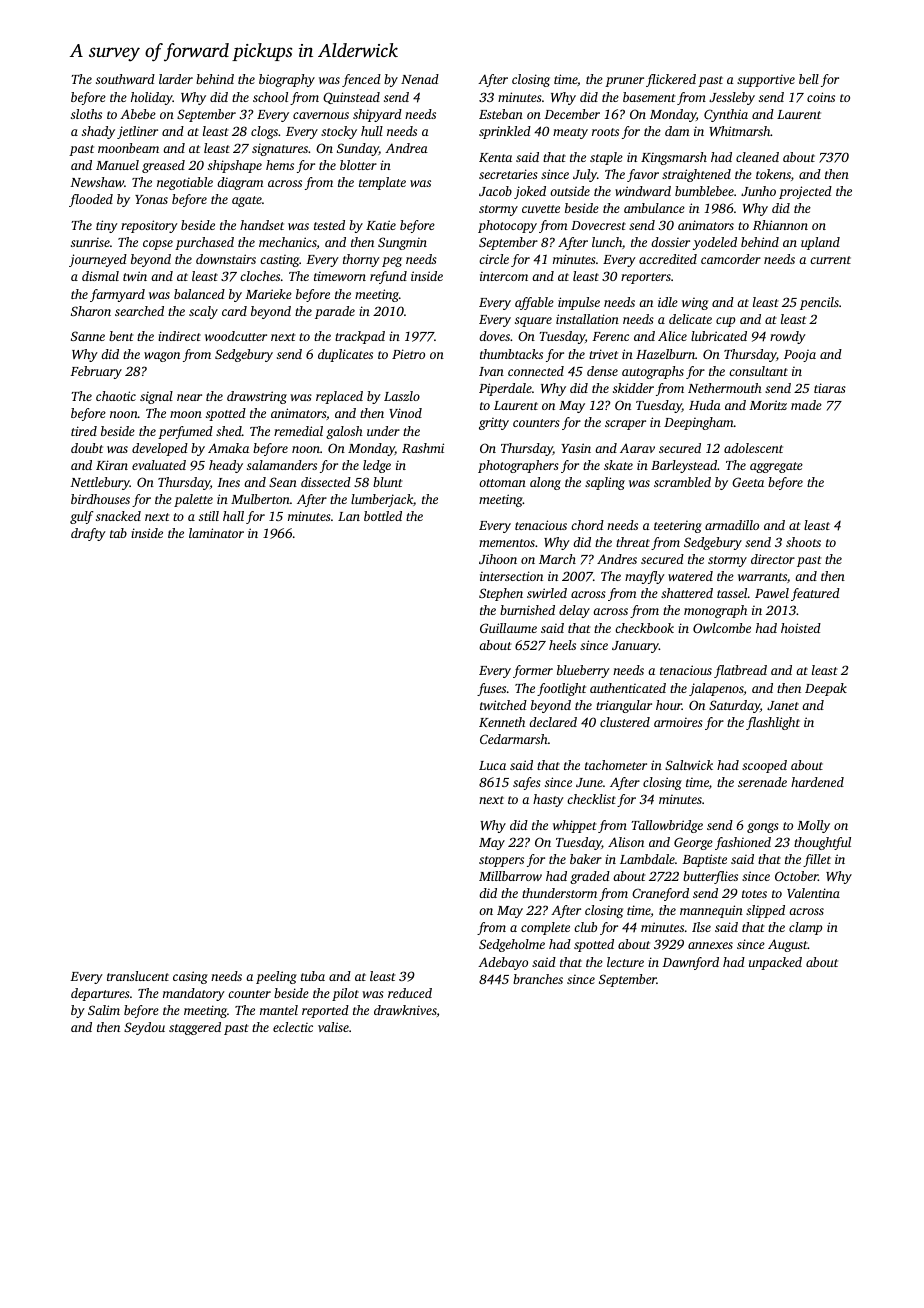 The width and height of the image is (924, 1308). Describe the element at coordinates (405, 1010) in the image. I see `drawknives` at that location.
